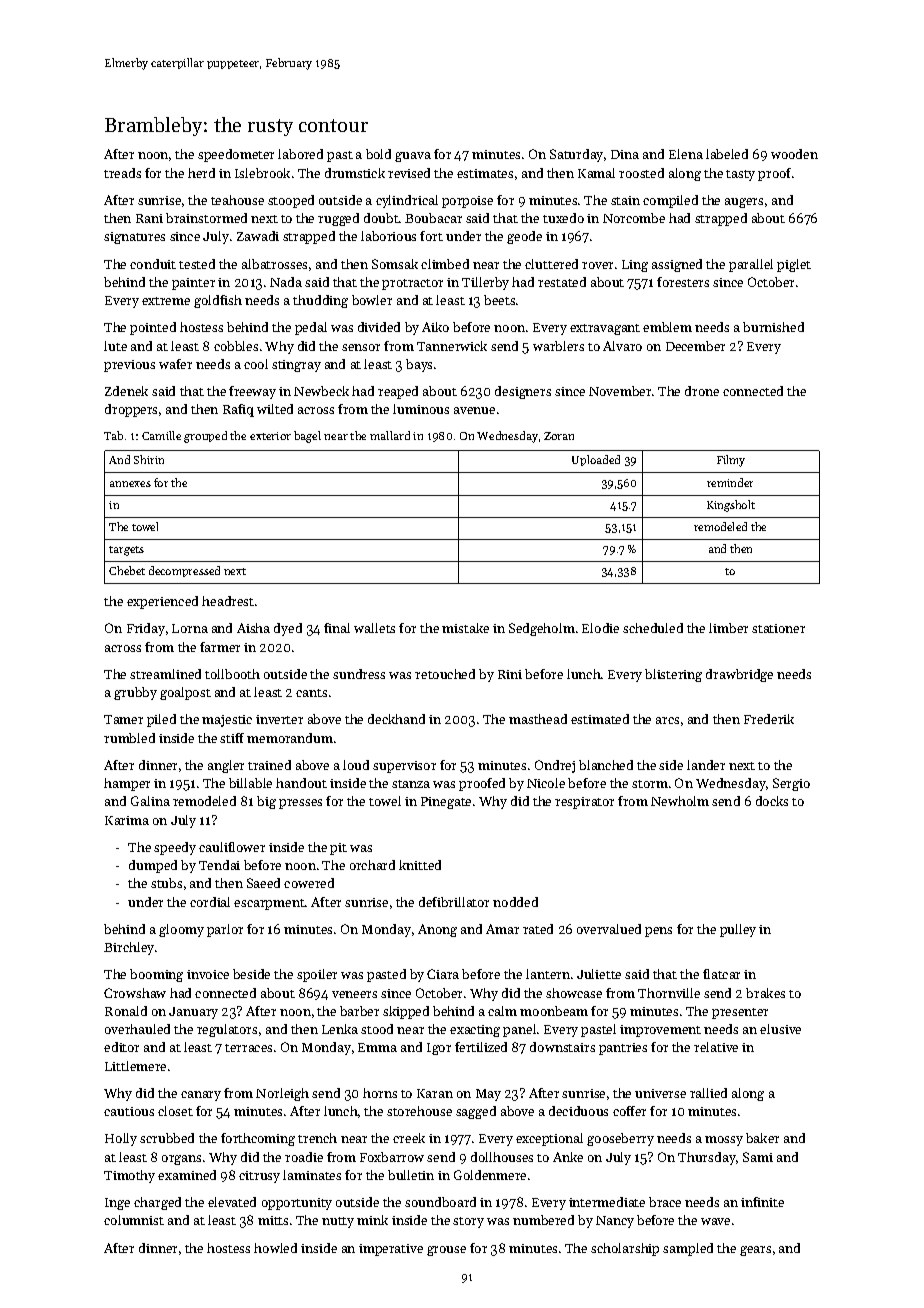  Describe the element at coordinates (543, 1220) in the page. I see `numbered` at that location.
